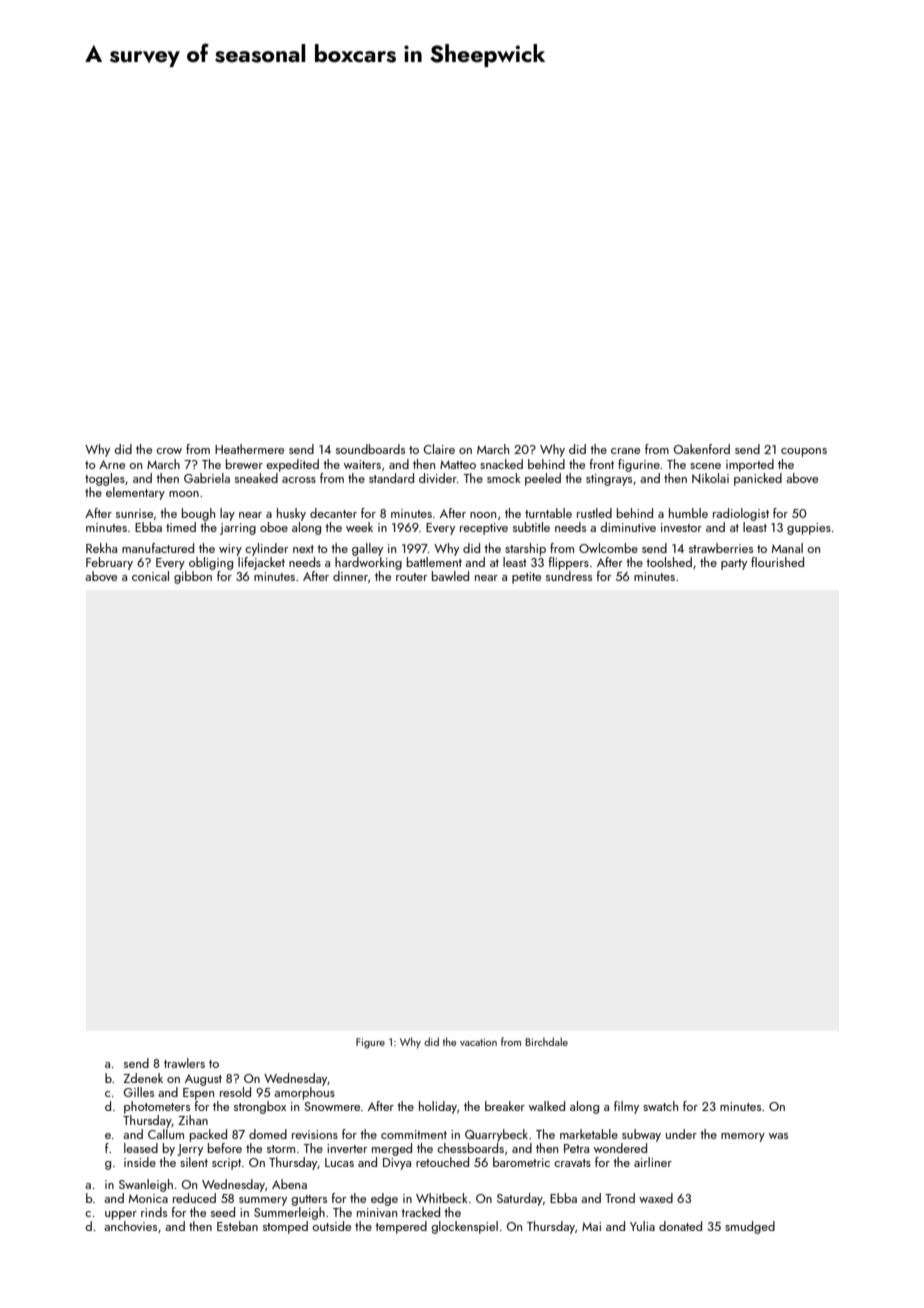  What do you see at coordinates (478, 1042) in the screenshot?
I see `vacation` at bounding box center [478, 1042].
